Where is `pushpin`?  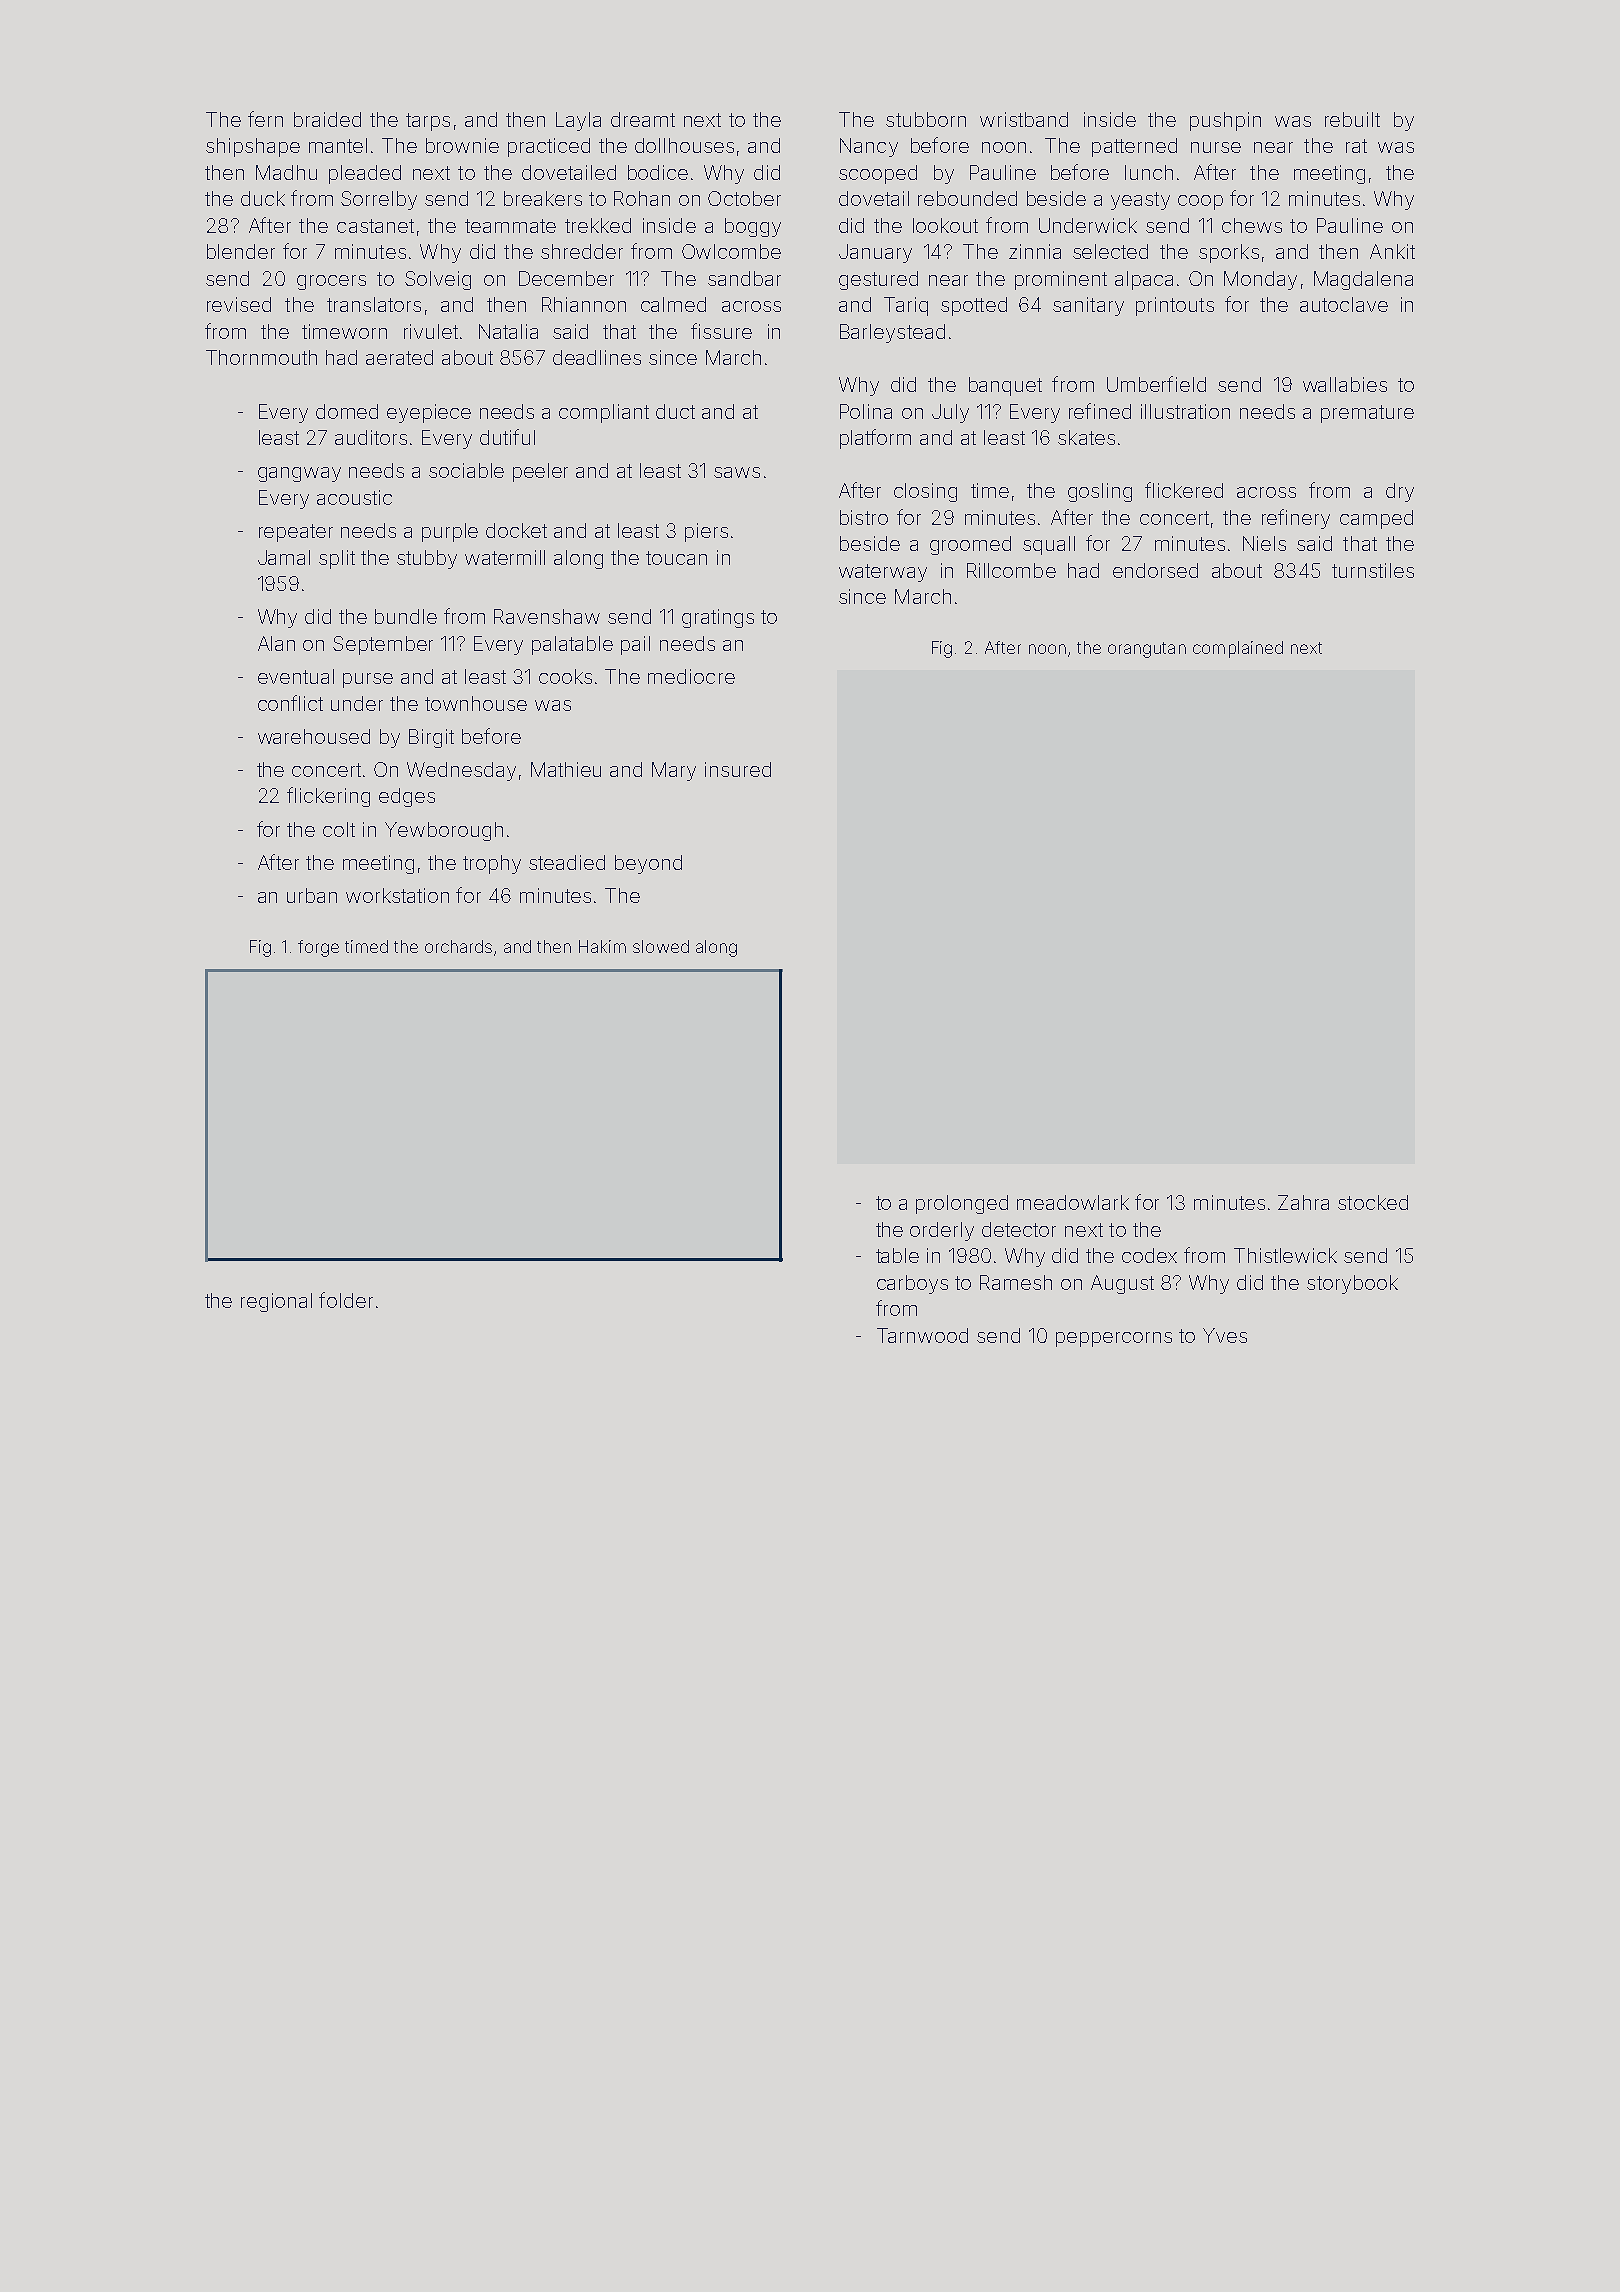
pushpin is located at coordinates (1225, 121).
